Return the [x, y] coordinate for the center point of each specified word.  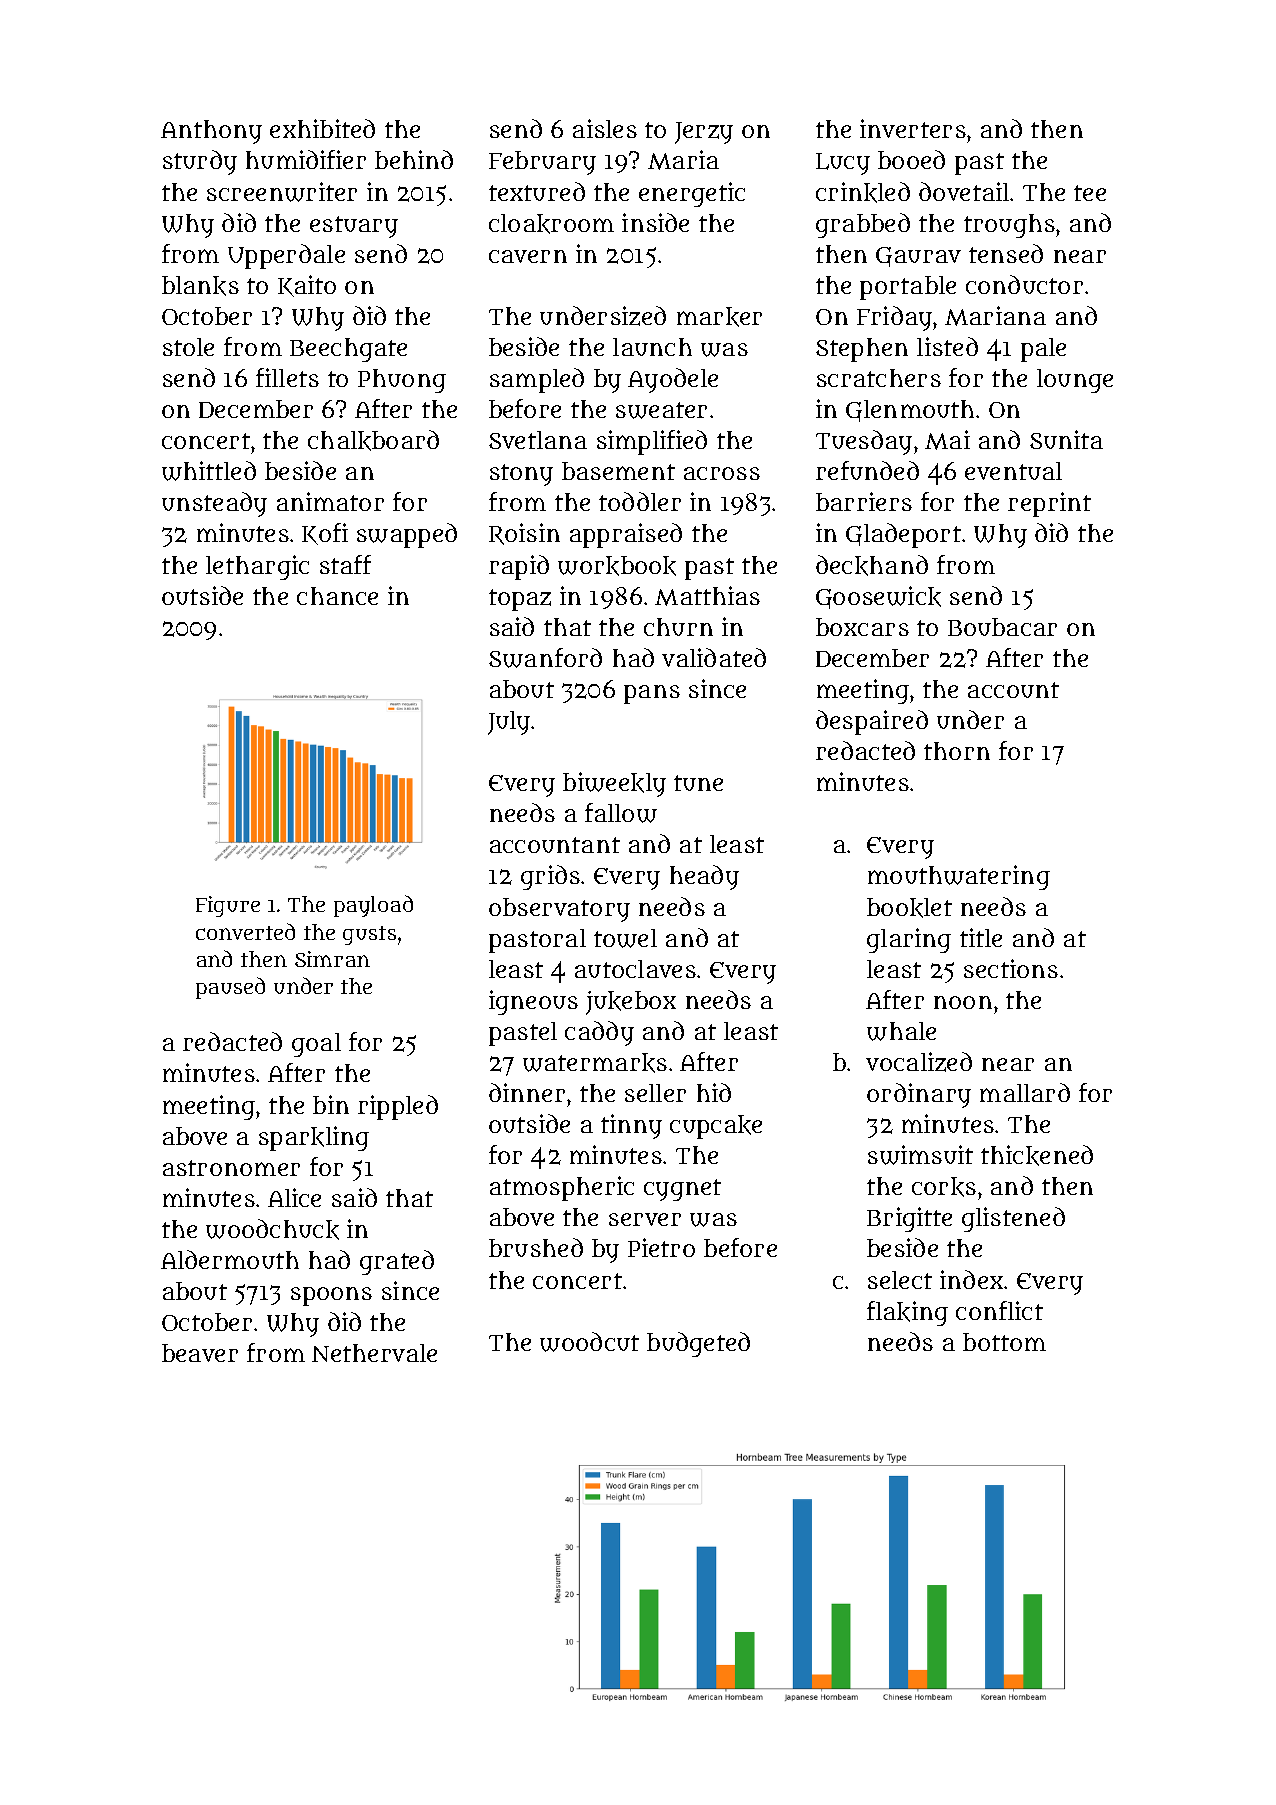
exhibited [322, 128]
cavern [528, 256]
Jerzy [704, 133]
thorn [957, 751]
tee [1090, 193]
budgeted [698, 1344]
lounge [1075, 381]
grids [550, 877]
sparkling [314, 1138]
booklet [909, 908]
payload [373, 906]
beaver [200, 1353]
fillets [287, 377]
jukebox [631, 1003]
